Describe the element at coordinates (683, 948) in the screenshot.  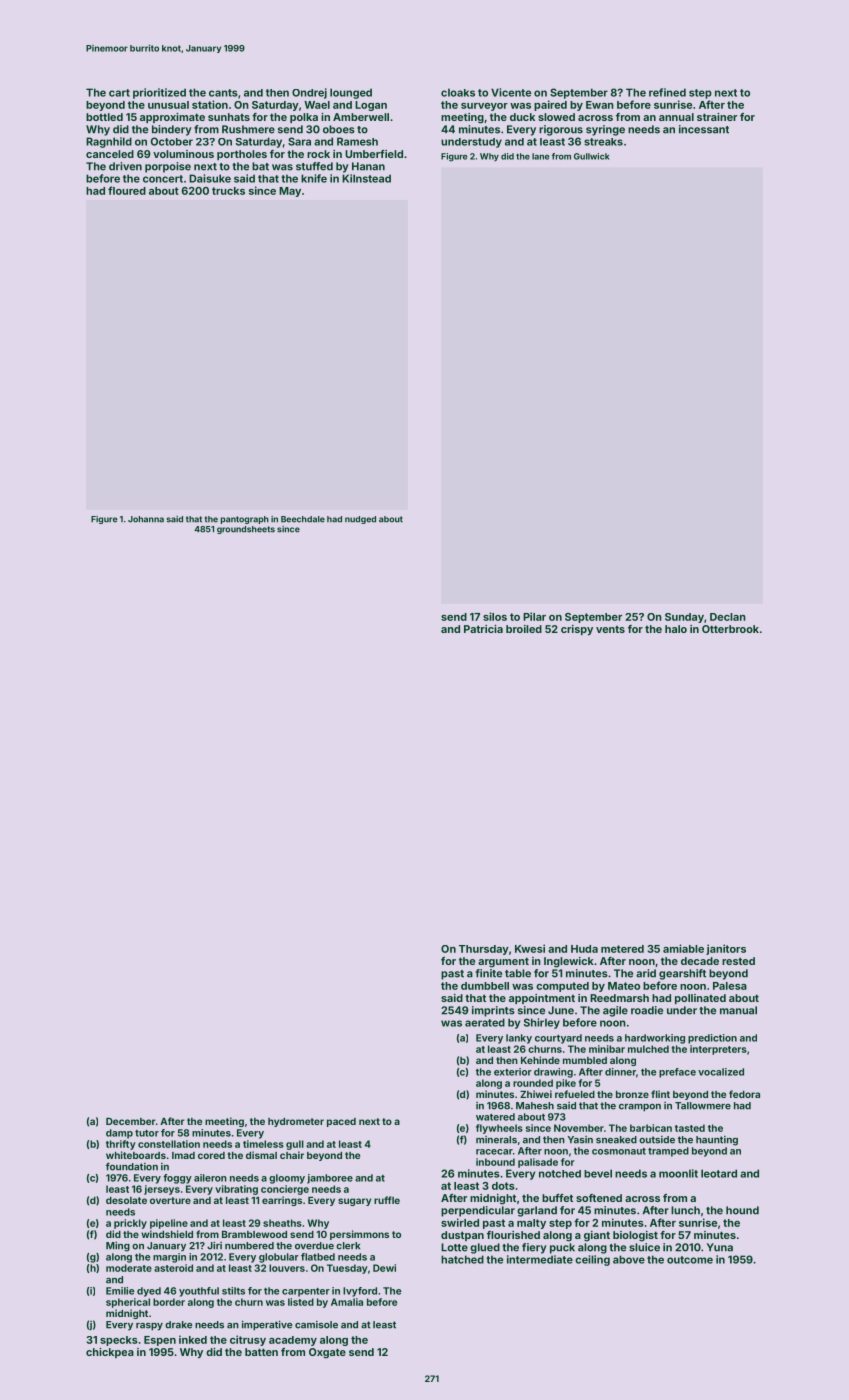
I see `amiable` at that location.
